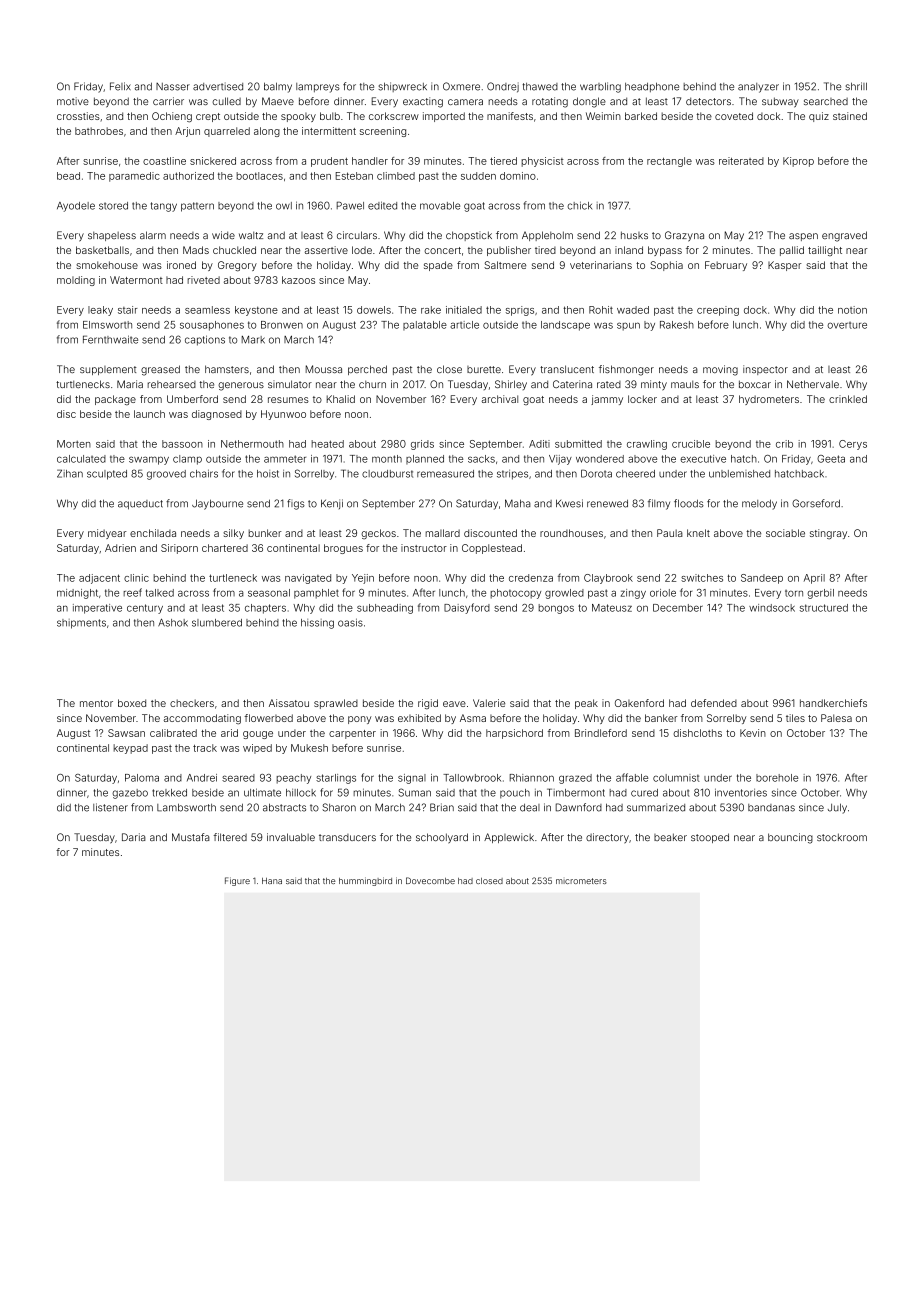  What do you see at coordinates (97, 609) in the image?
I see `imperative` at bounding box center [97, 609].
